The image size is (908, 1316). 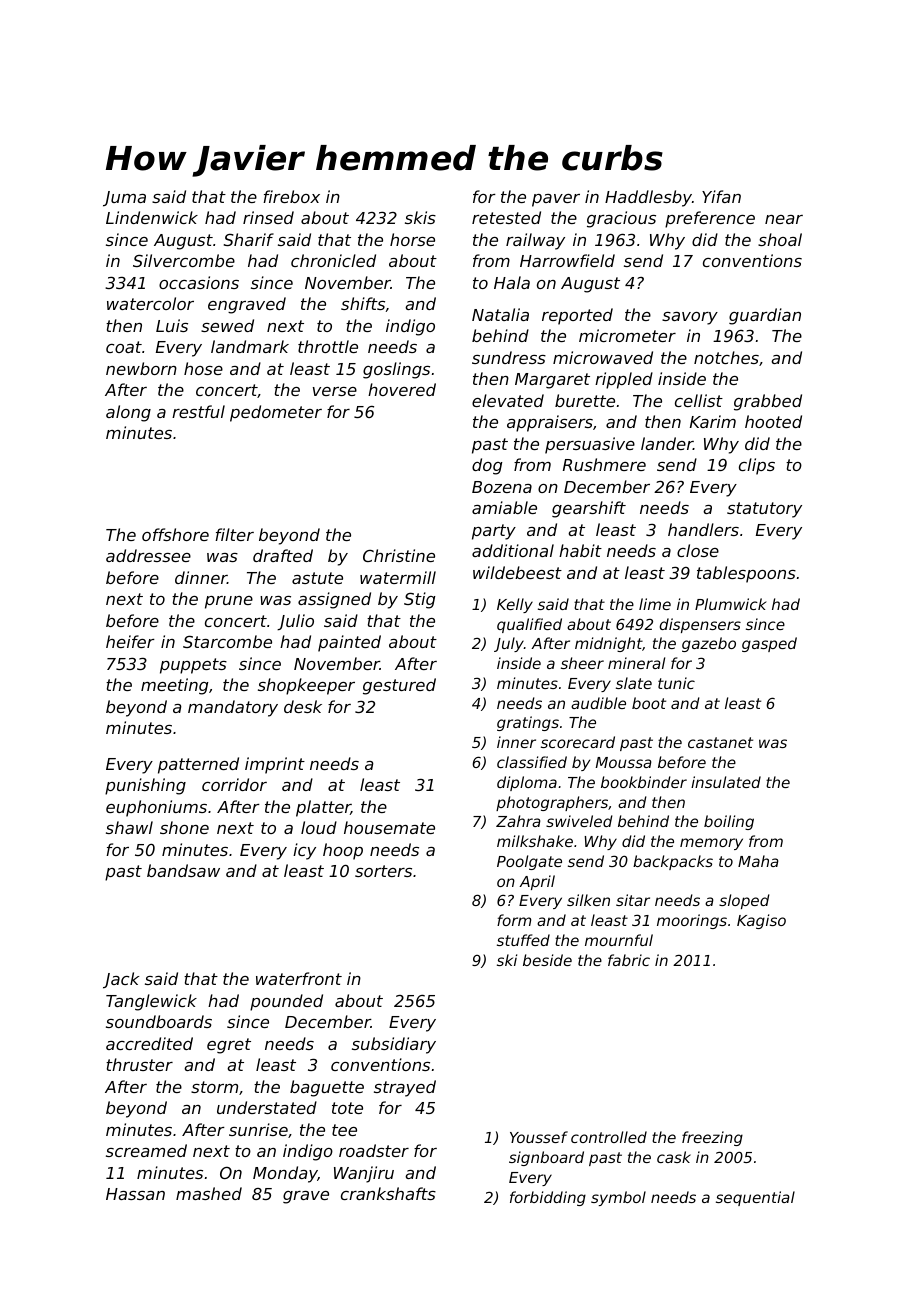 I want to click on classified, so click(x=532, y=762).
